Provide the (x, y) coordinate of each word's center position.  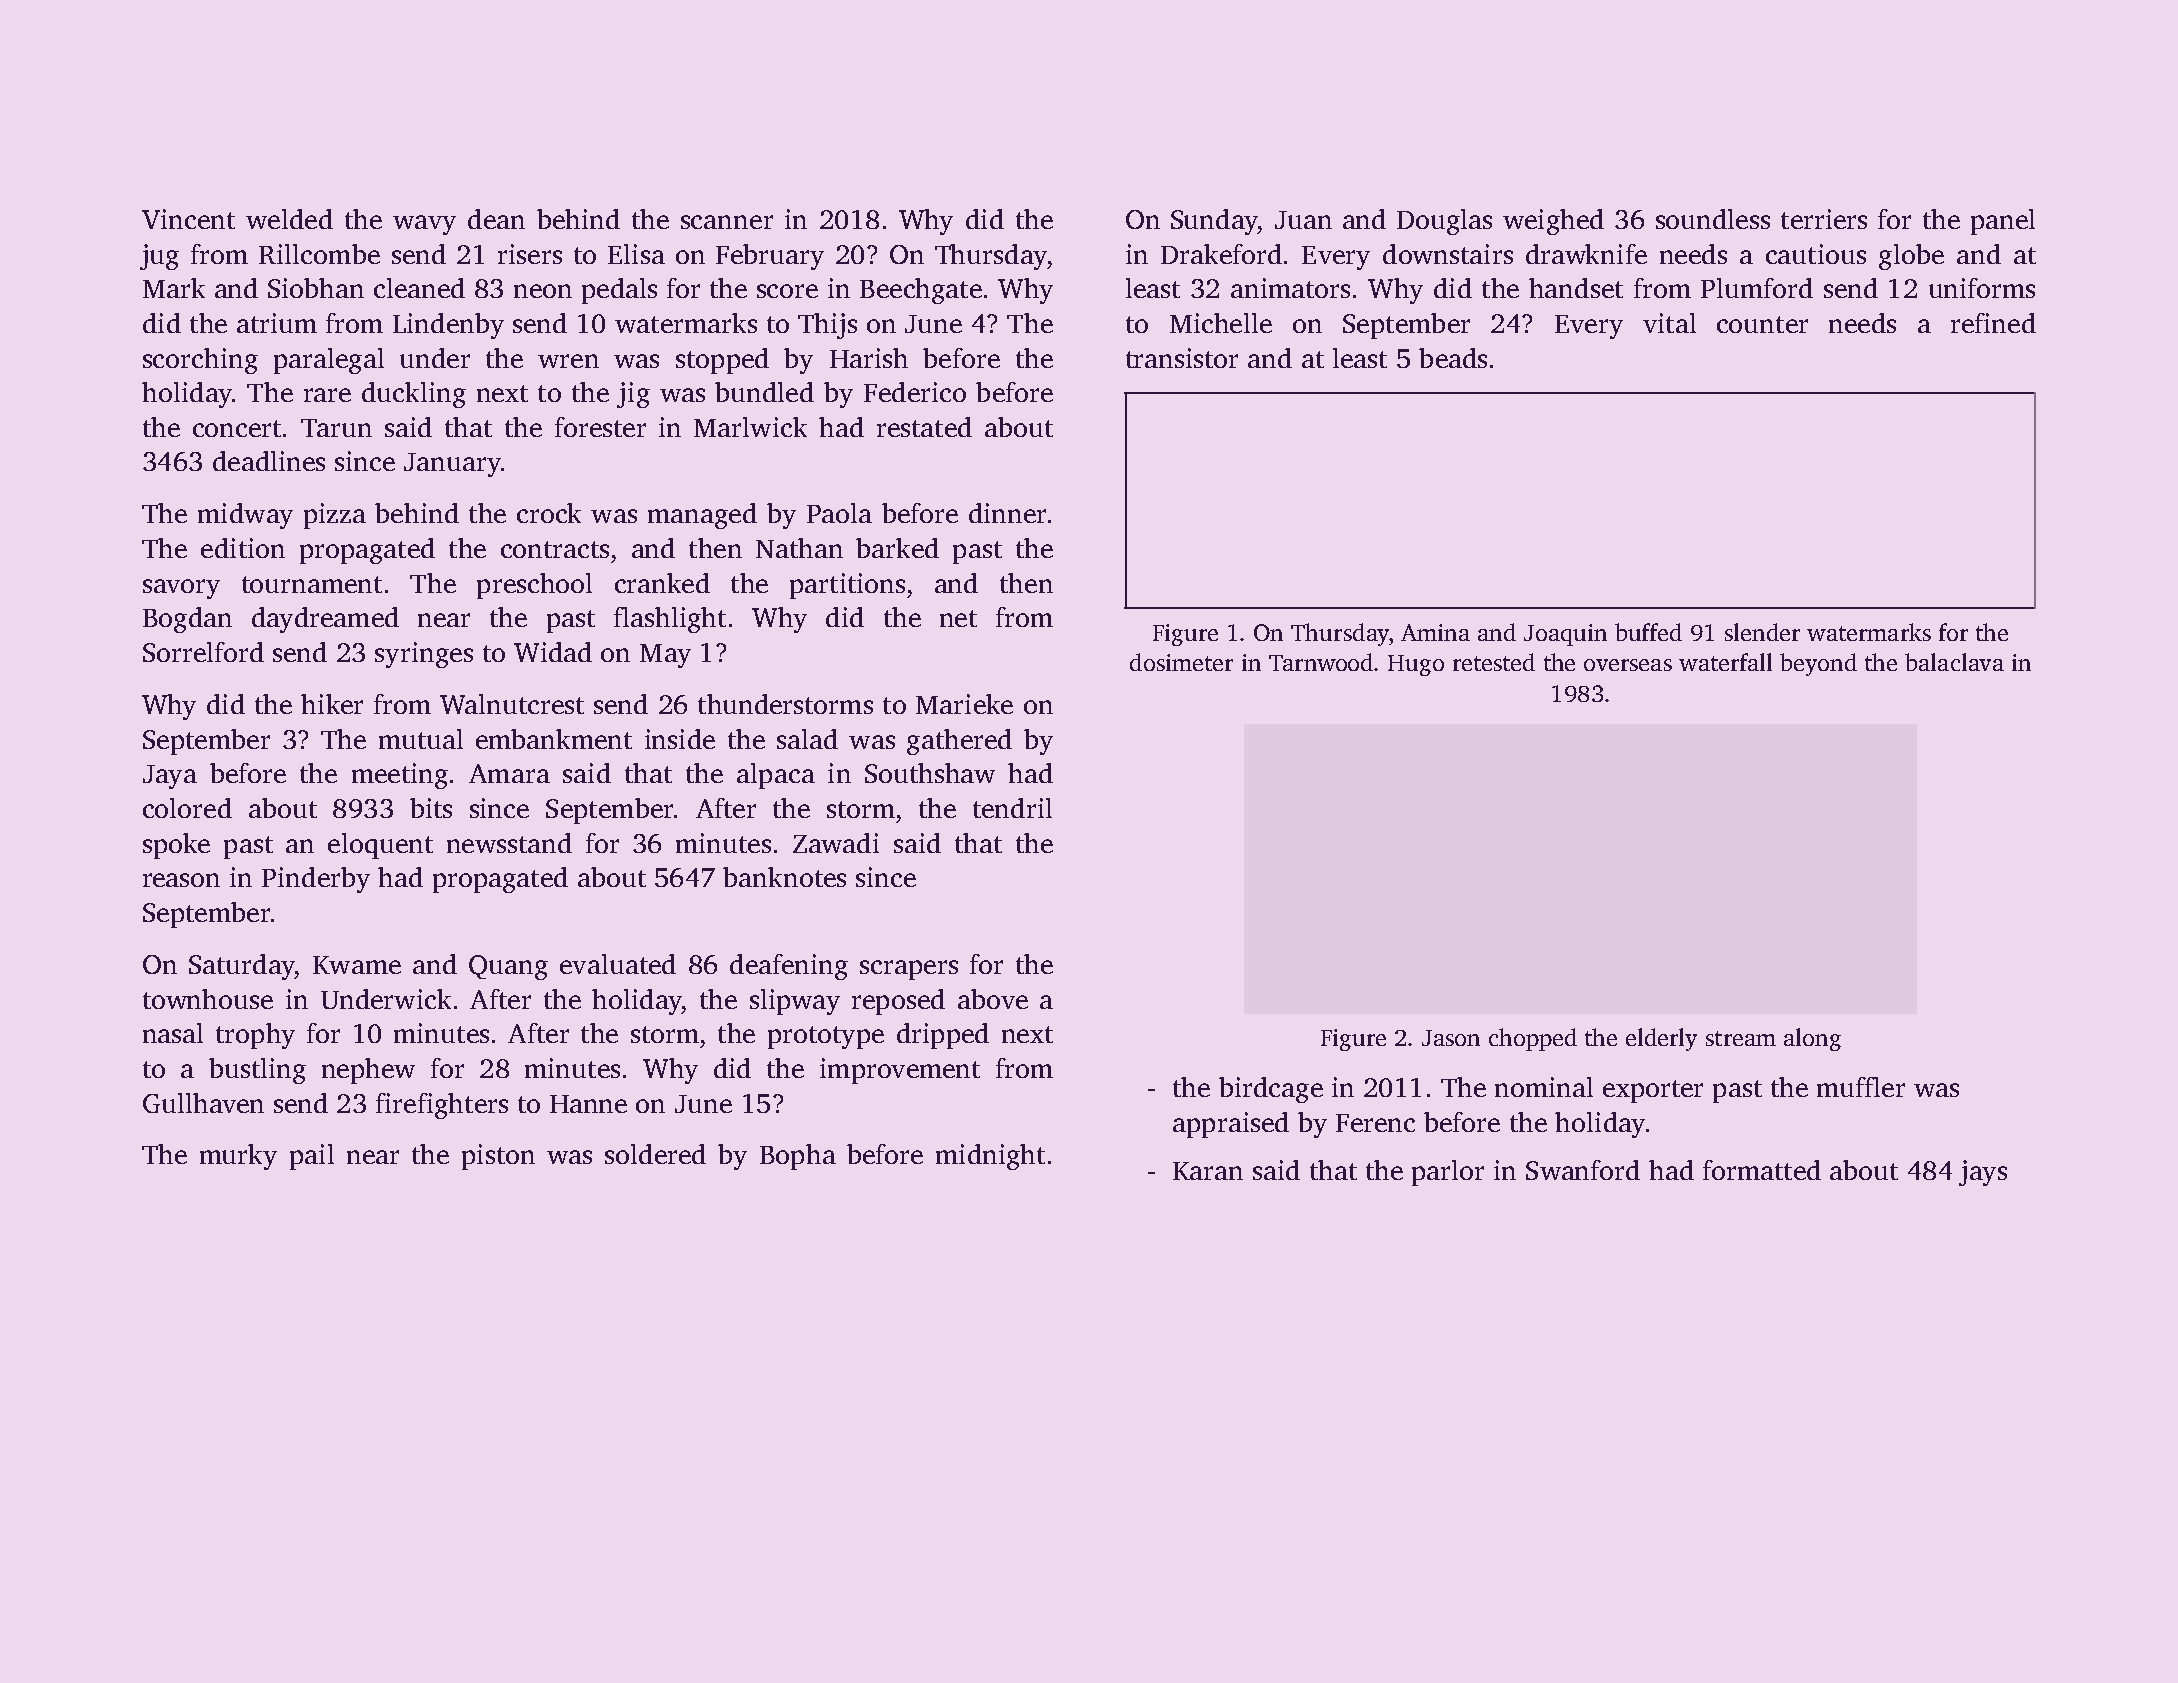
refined (1993, 323)
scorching (200, 361)
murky (238, 1157)
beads (1453, 358)
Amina (1435, 632)
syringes (424, 655)
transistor (1182, 358)
